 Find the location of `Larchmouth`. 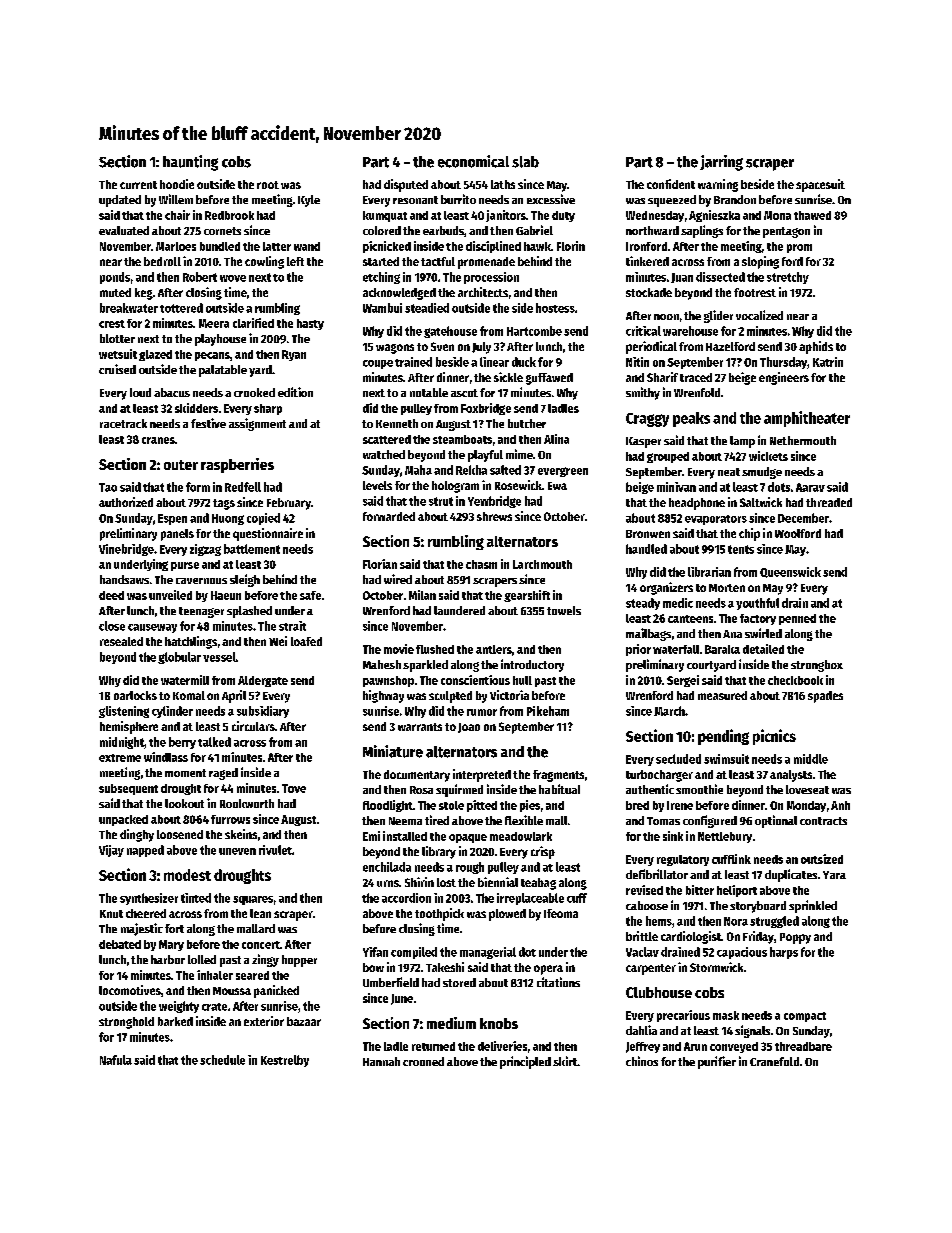

Larchmouth is located at coordinates (542, 564).
